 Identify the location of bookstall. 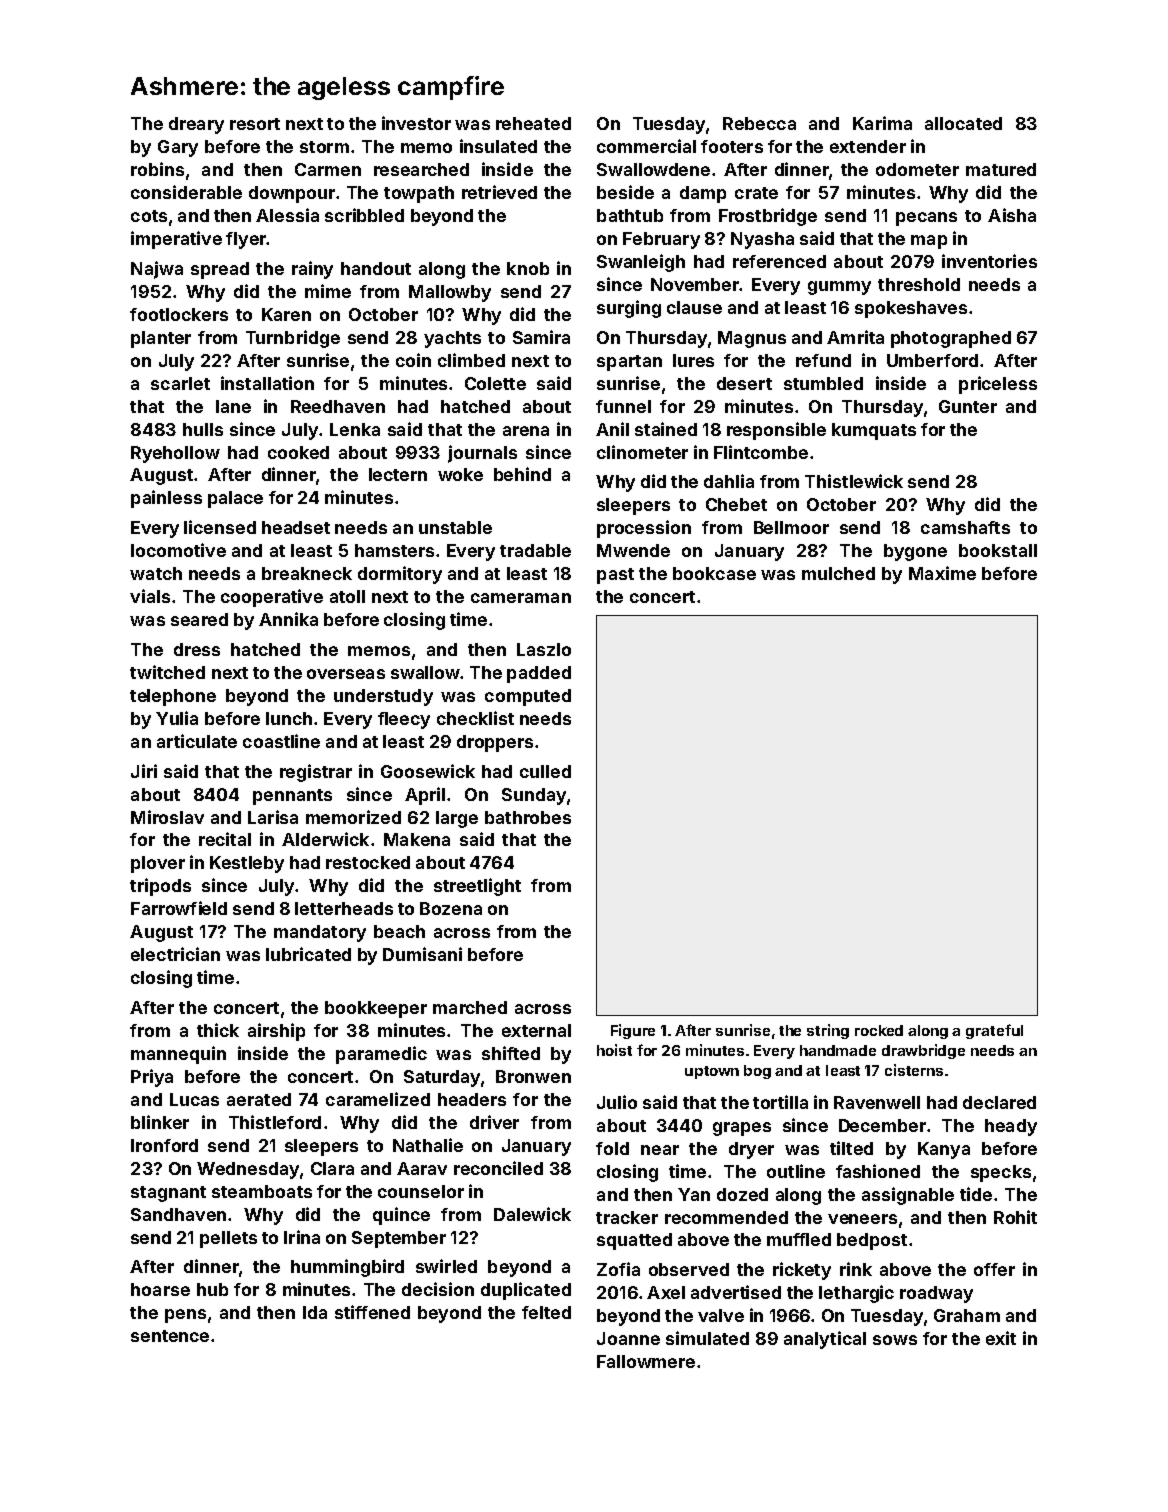
(998, 550).
